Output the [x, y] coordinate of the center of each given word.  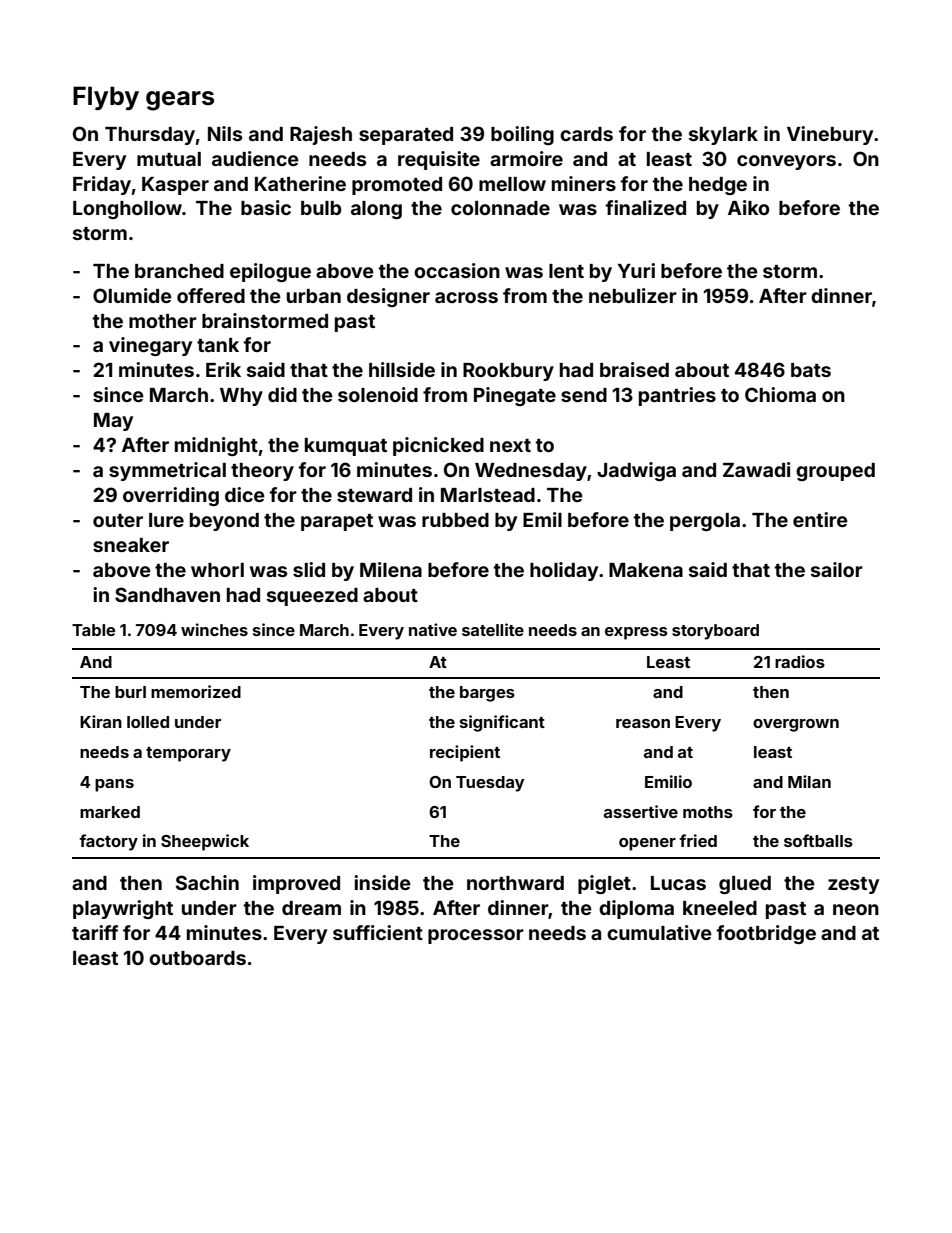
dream [311, 908]
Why [241, 397]
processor [476, 936]
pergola [705, 522]
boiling [522, 135]
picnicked [438, 446]
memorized [196, 691]
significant [502, 723]
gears [180, 101]
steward [374, 495]
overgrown [796, 725]
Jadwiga [636, 471]
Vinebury [830, 135]
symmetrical [167, 471]
